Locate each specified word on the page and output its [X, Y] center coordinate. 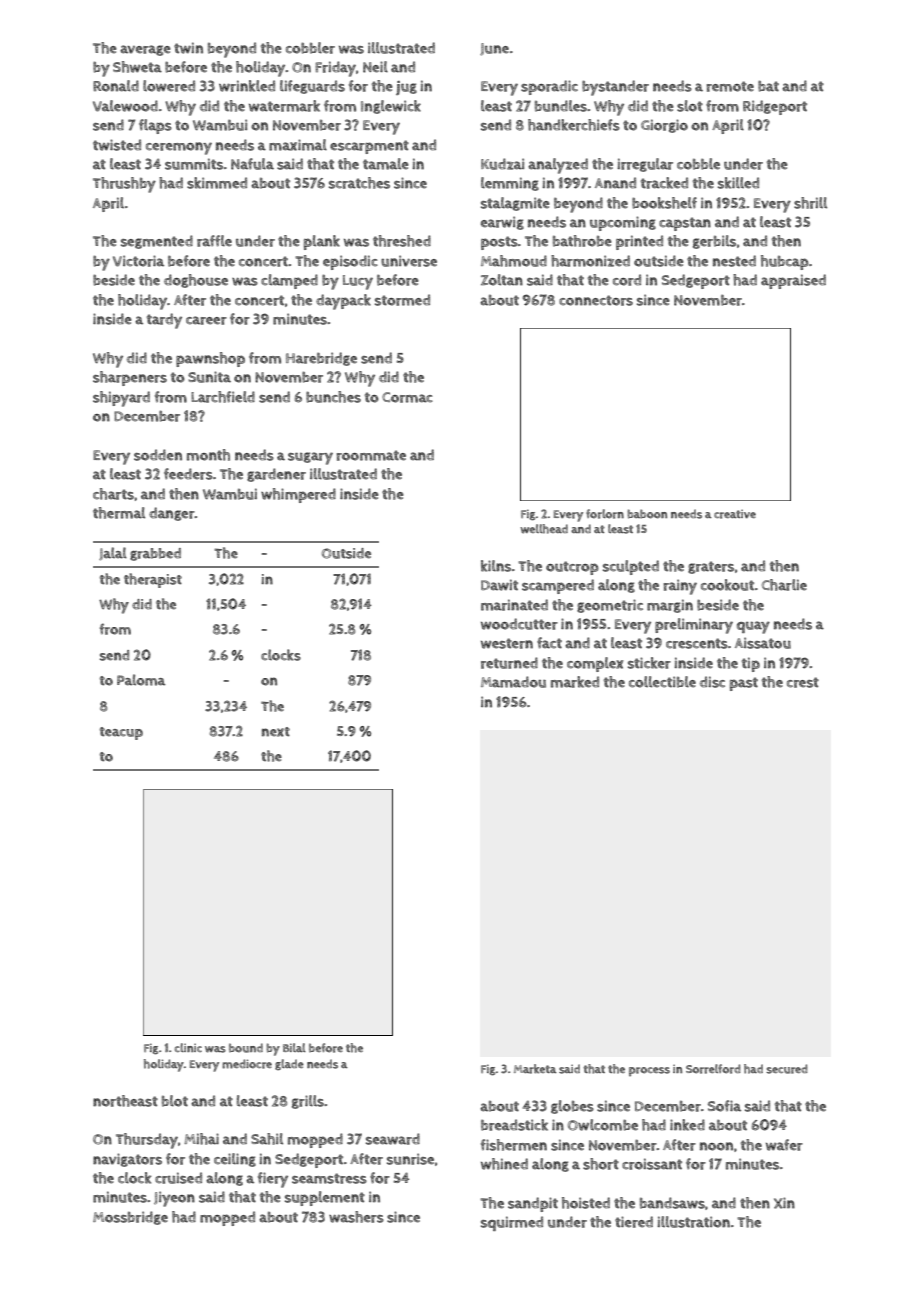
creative [735, 514]
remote [730, 86]
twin [188, 48]
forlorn [605, 514]
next [276, 732]
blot [175, 1101]
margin [670, 606]
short [601, 1164]
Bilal [294, 1047]
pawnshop [210, 359]
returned [509, 663]
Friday [335, 69]
